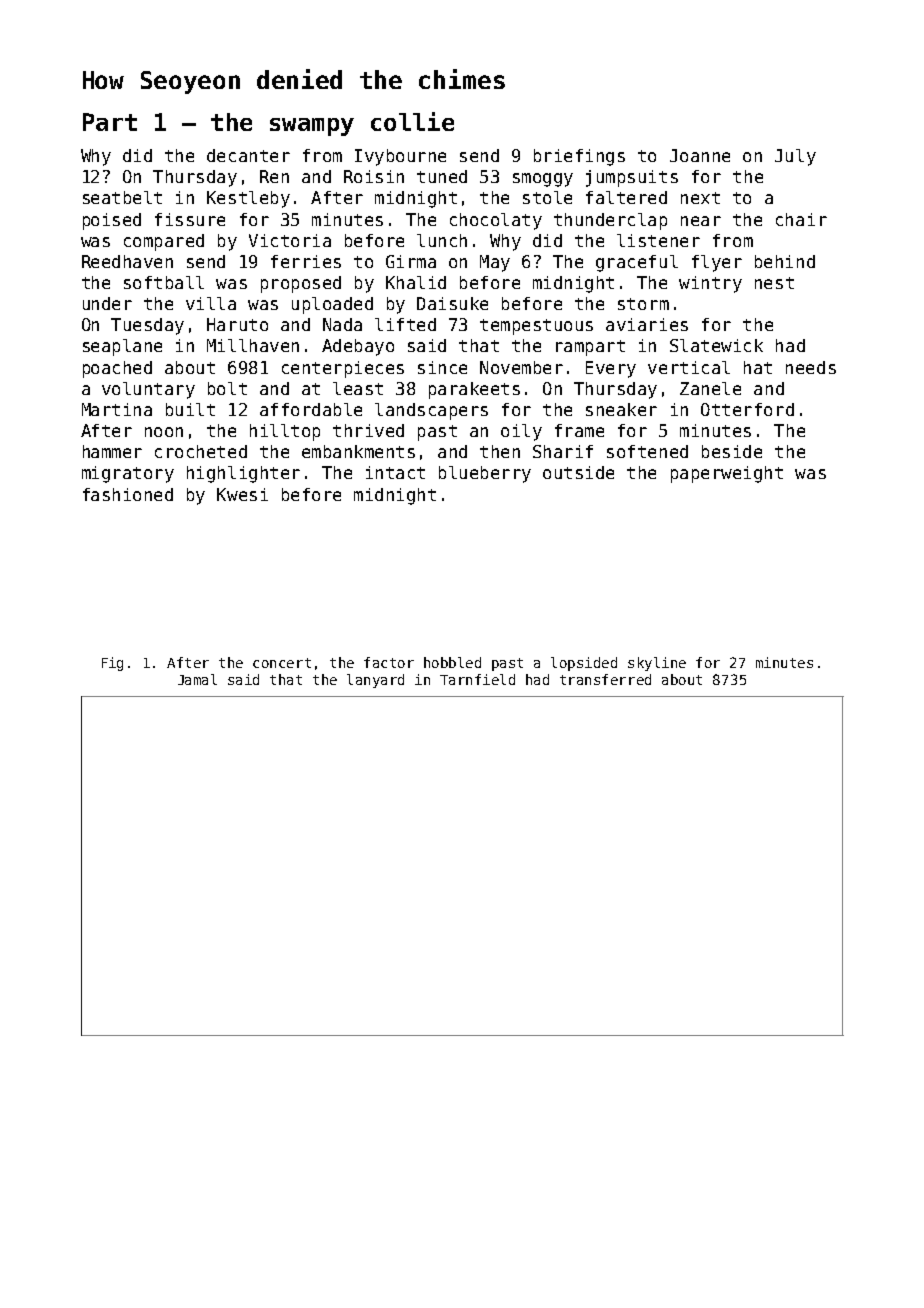  Describe the element at coordinates (395, 472) in the screenshot. I see `intact` at that location.
